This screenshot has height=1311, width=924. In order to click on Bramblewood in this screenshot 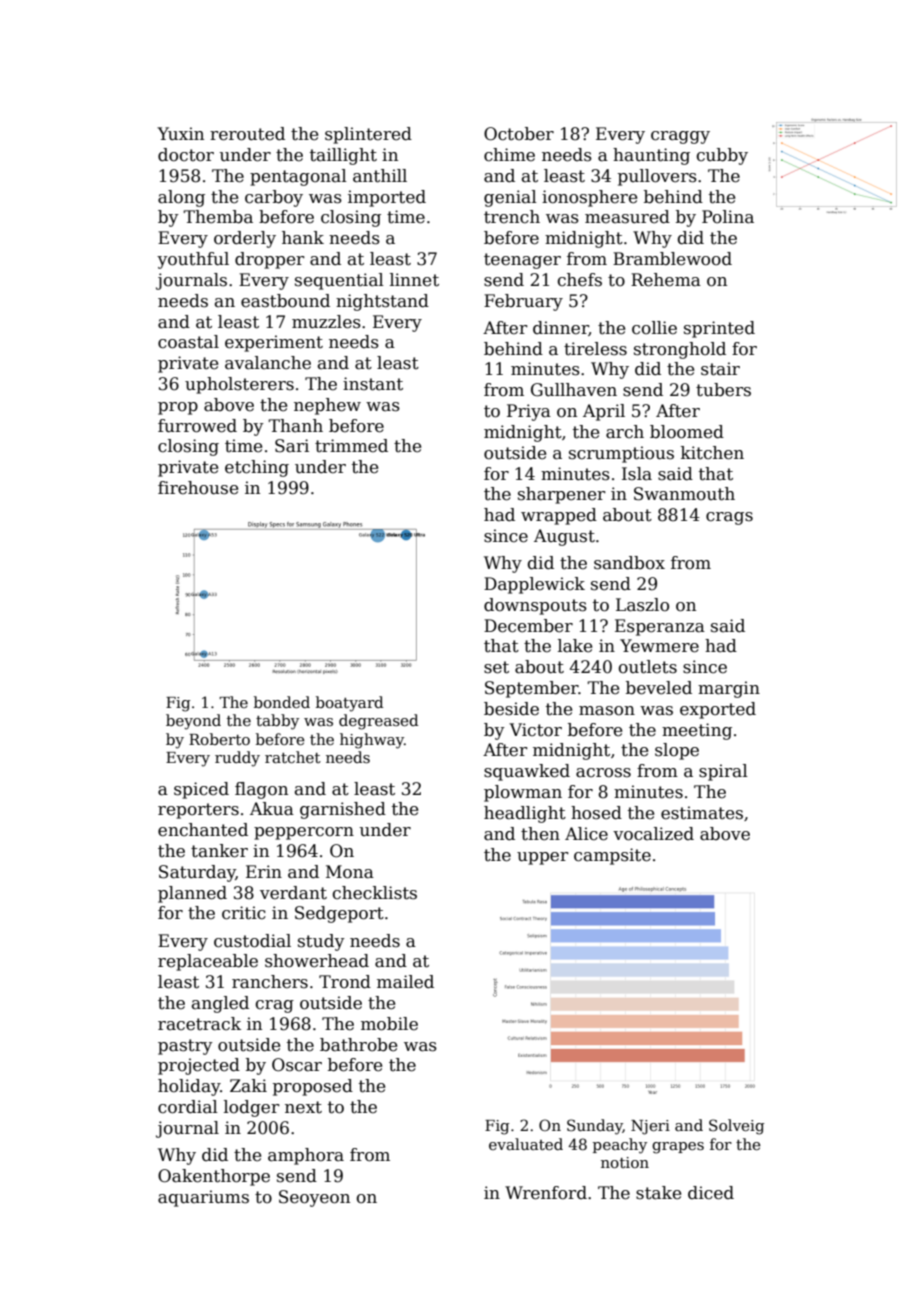, I will do `click(672, 259)`.
